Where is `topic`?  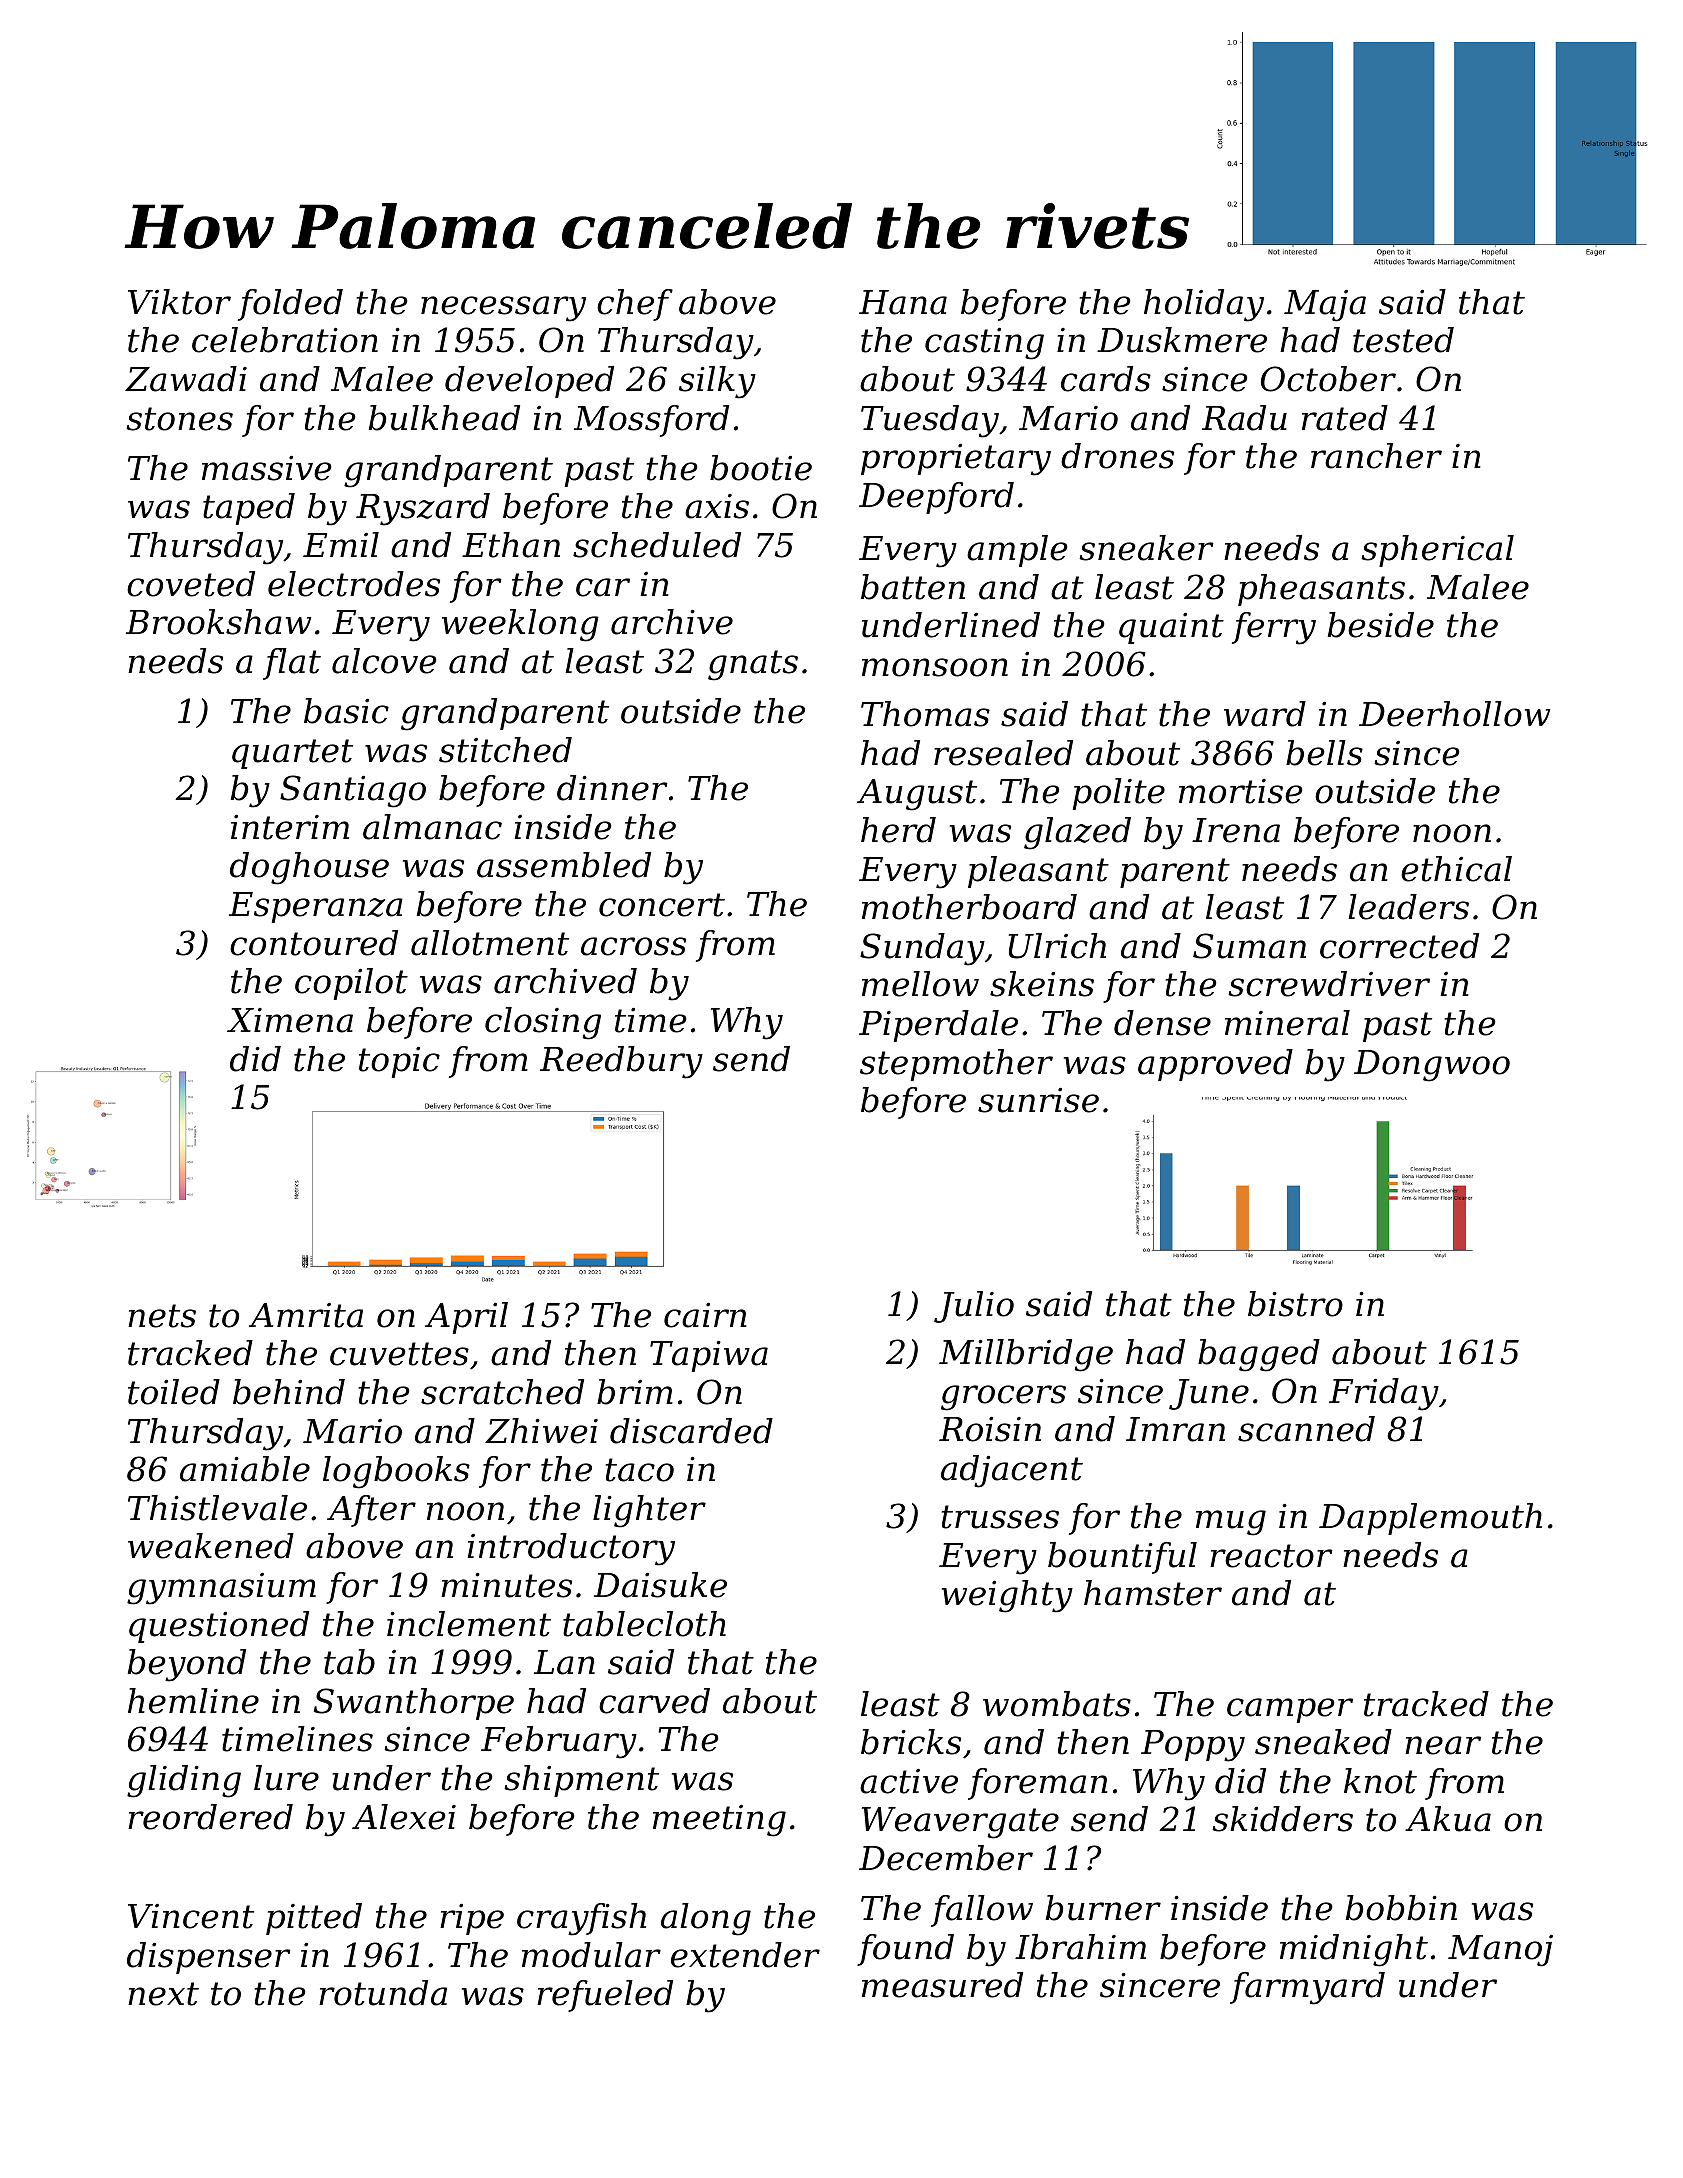
topic is located at coordinates (399, 1062).
